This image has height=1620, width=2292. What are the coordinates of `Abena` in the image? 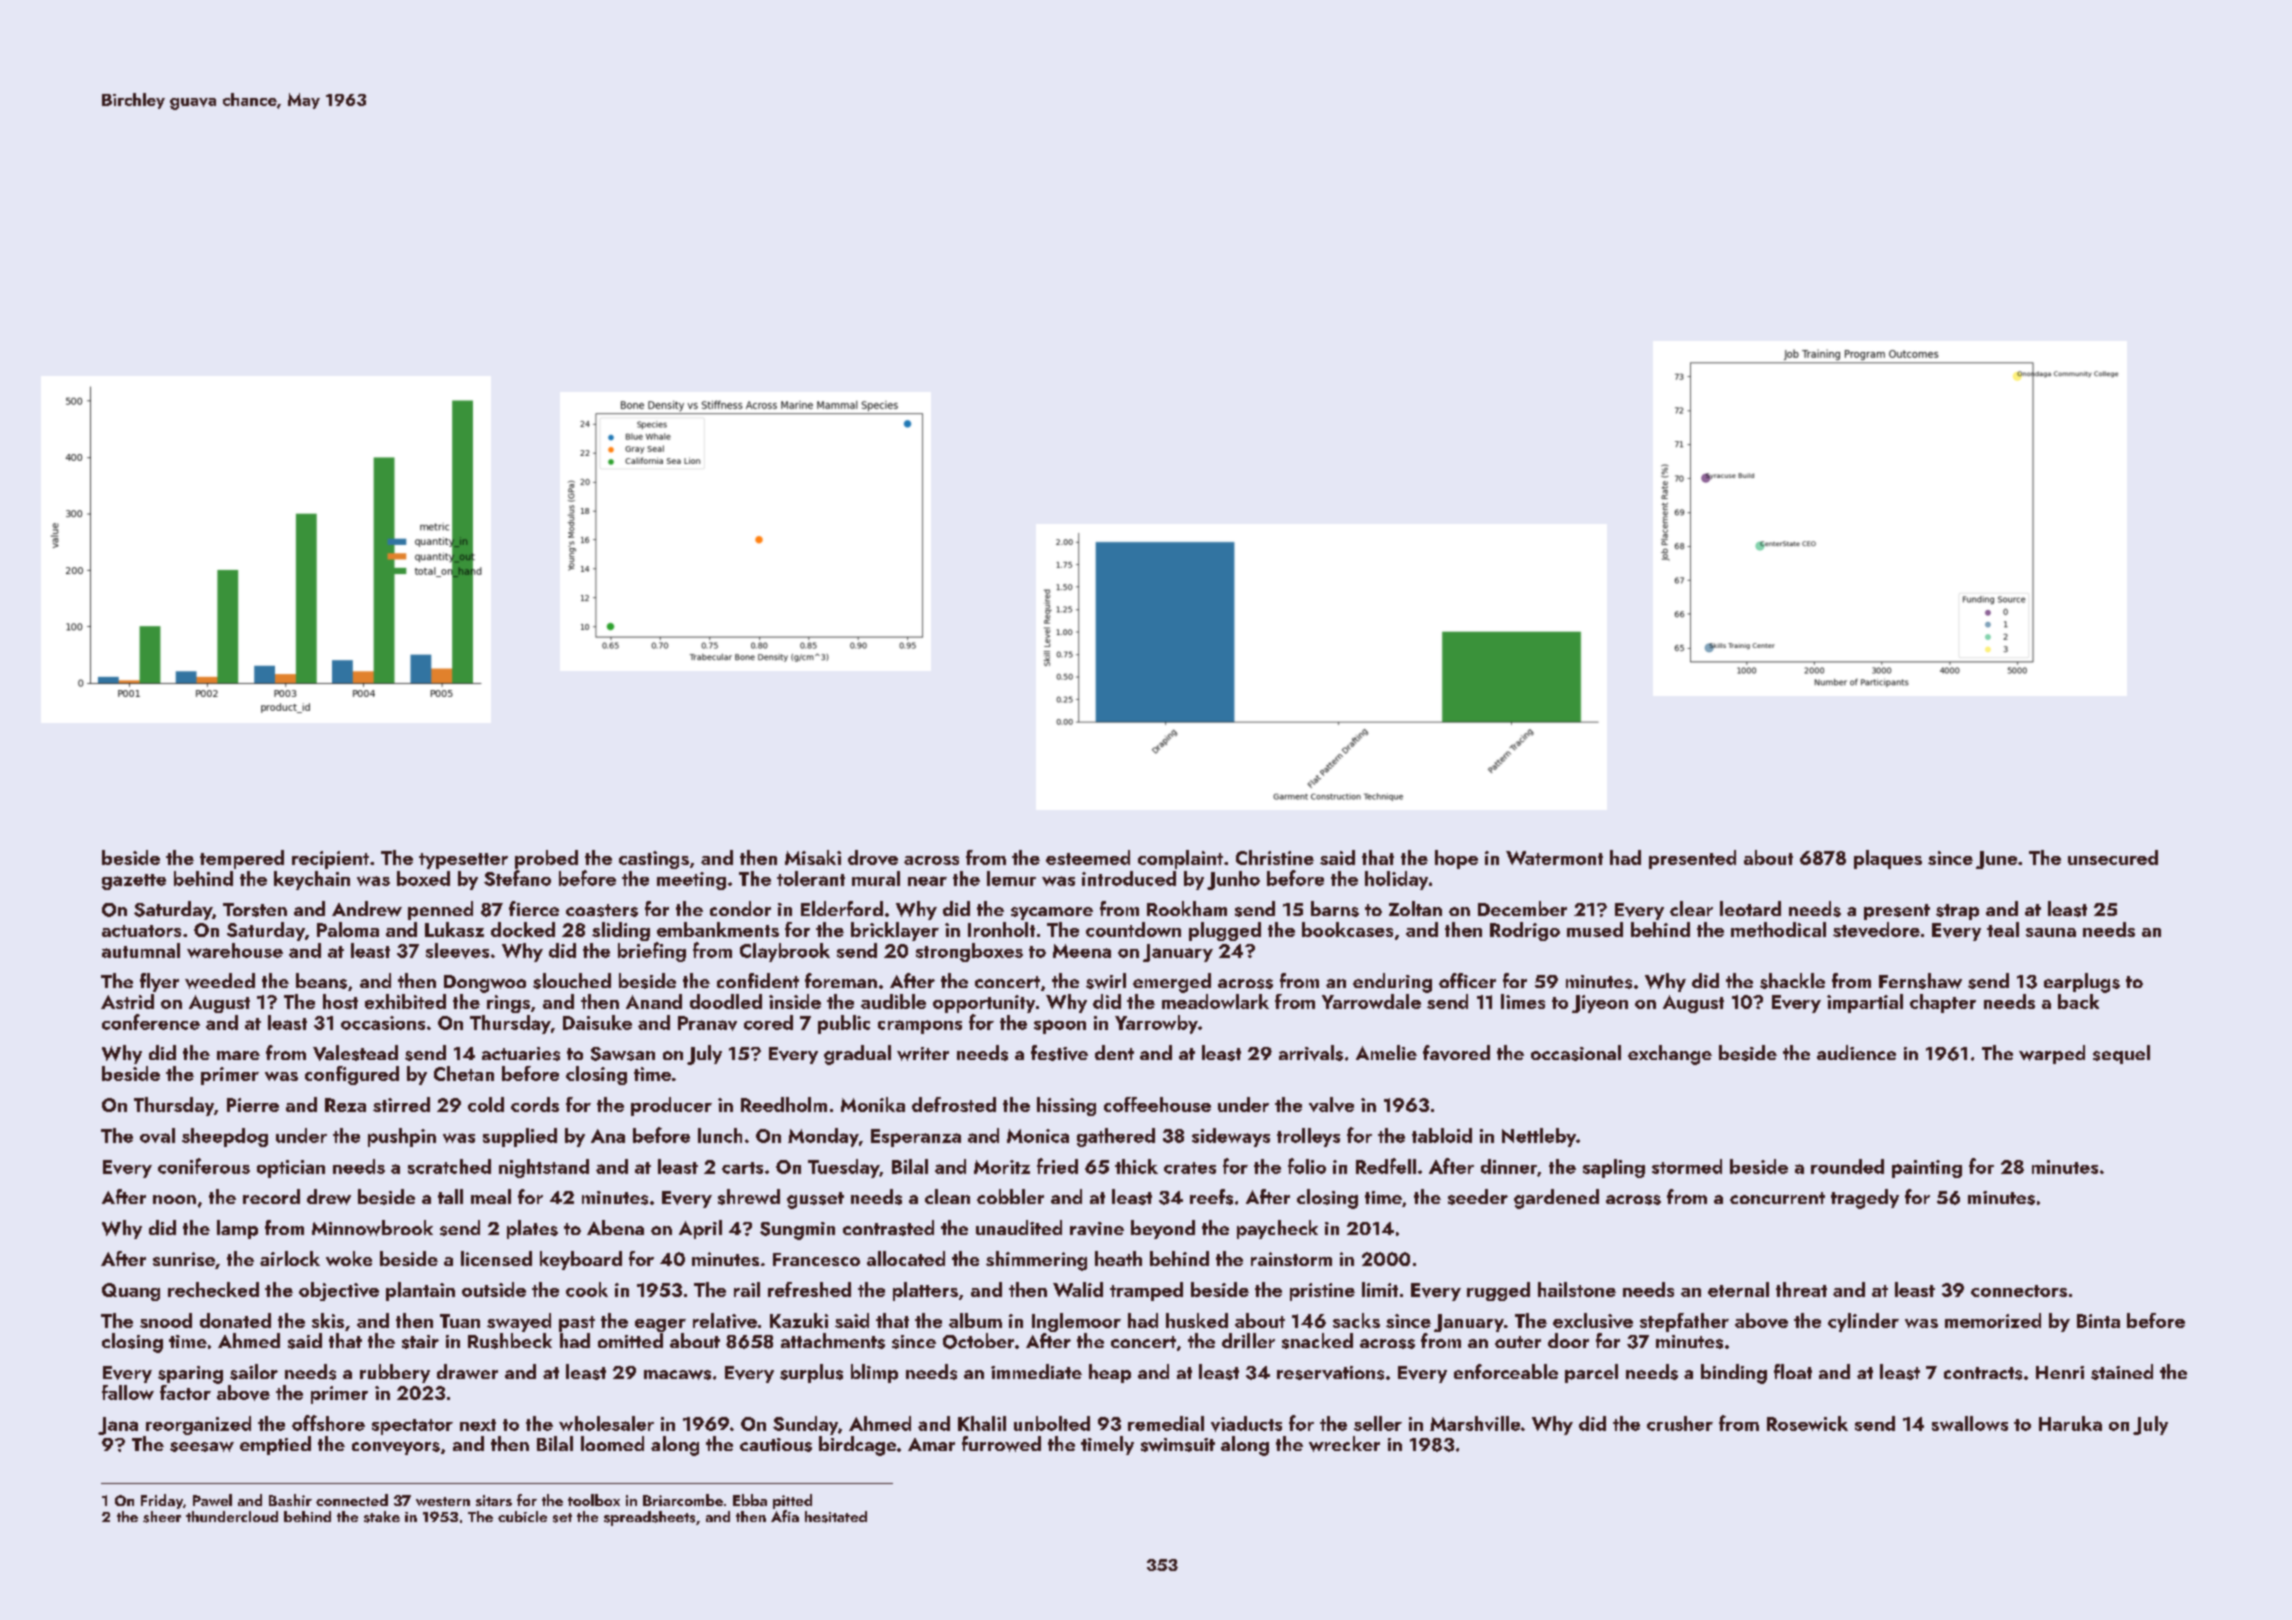 It's located at (615, 1227).
